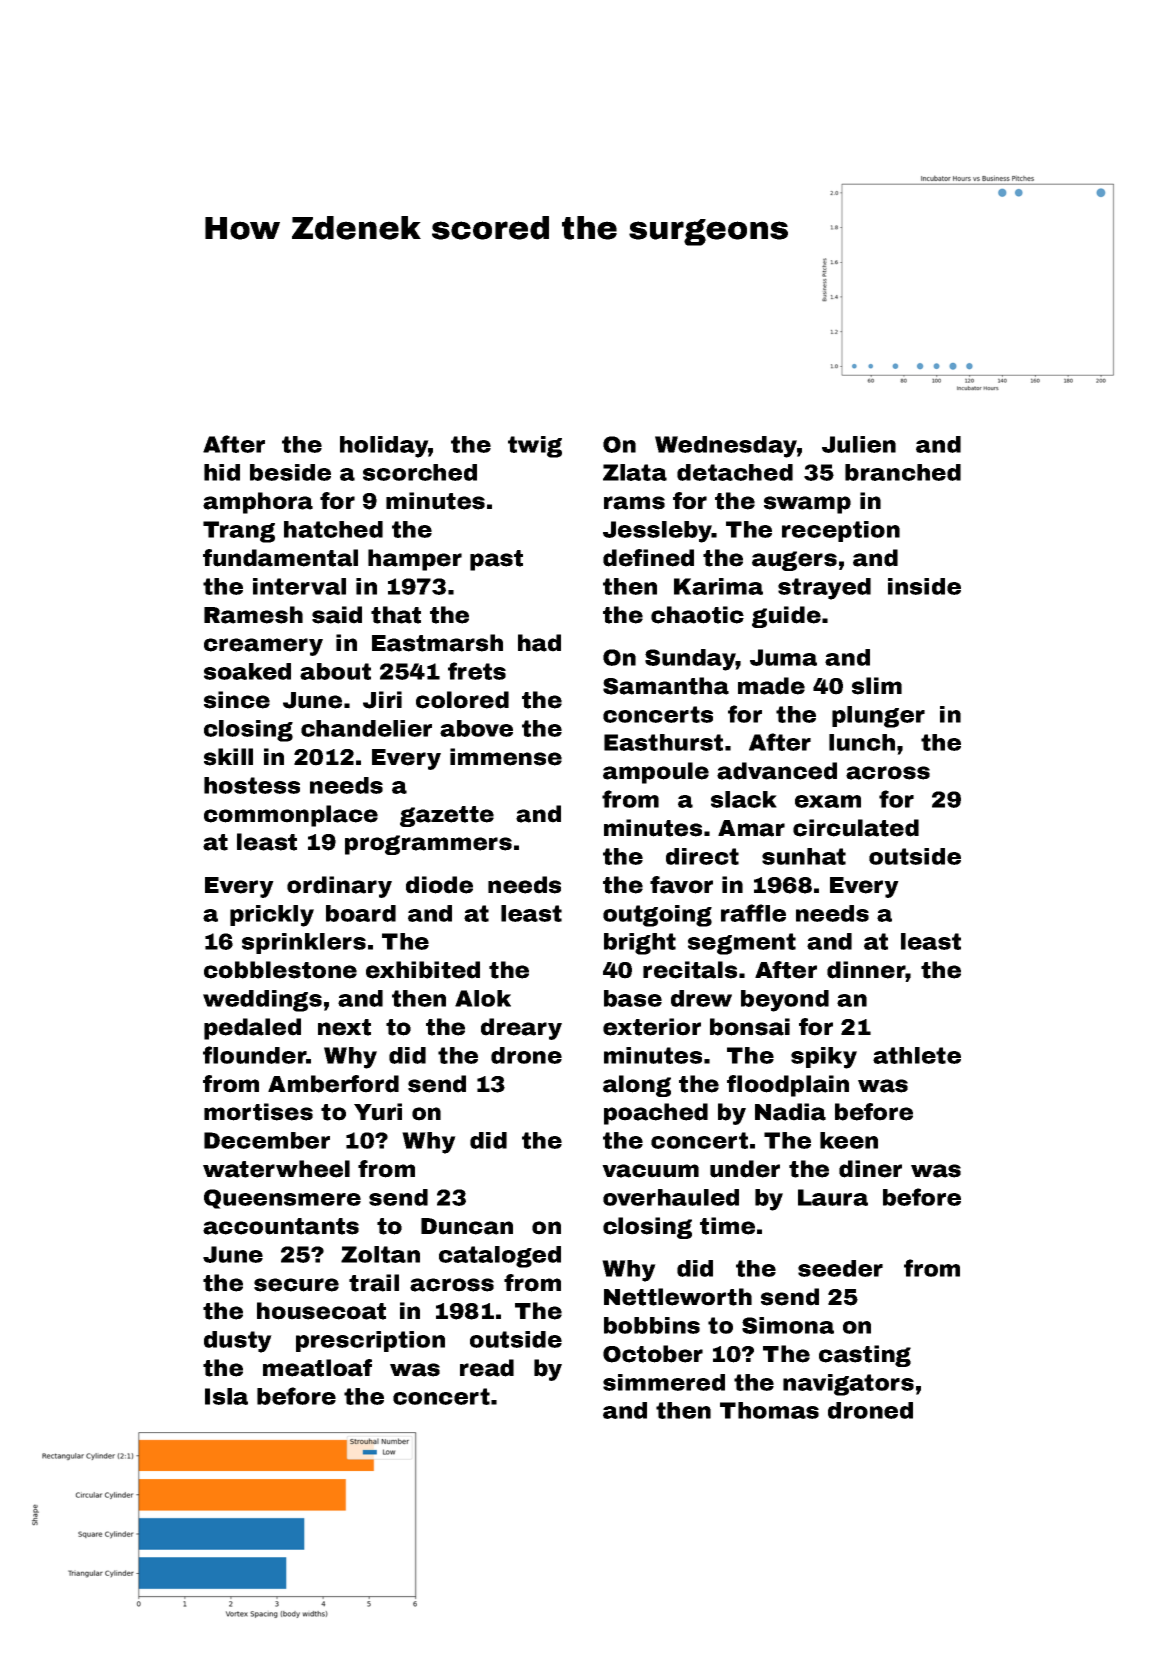  What do you see at coordinates (281, 1226) in the document?
I see `accountants` at bounding box center [281, 1226].
